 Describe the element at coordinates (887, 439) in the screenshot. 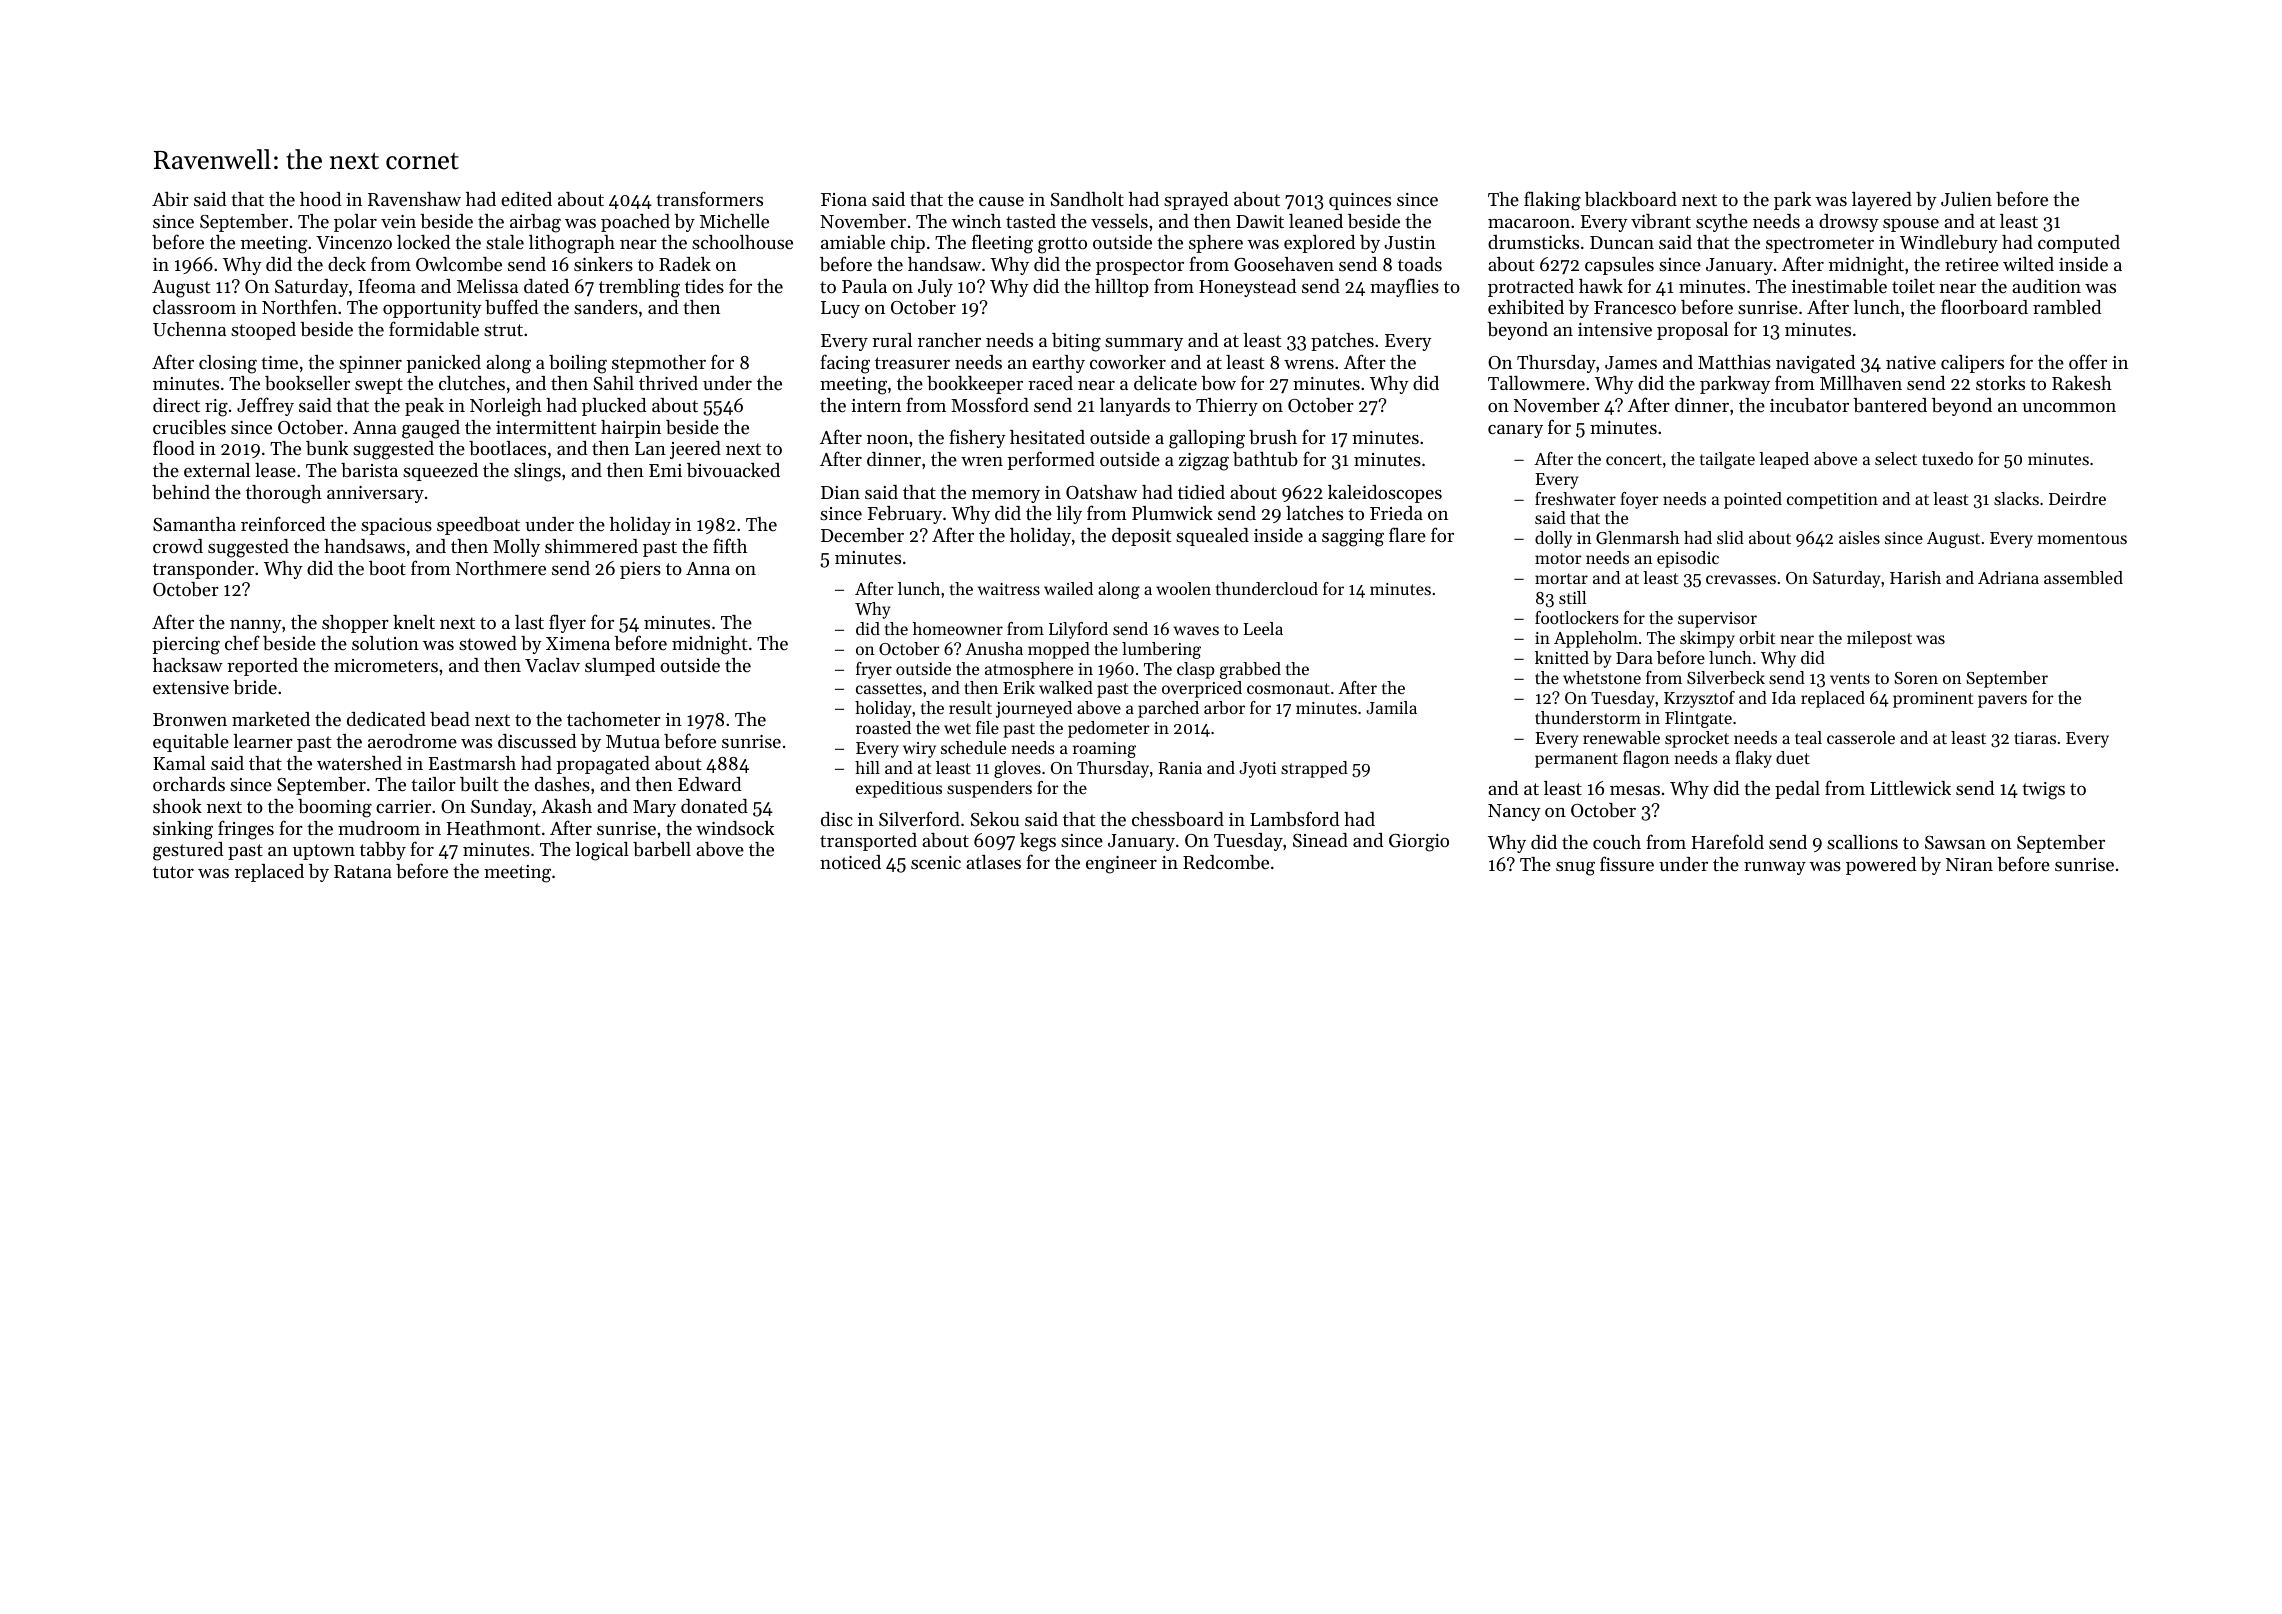

I see `noon` at that location.
